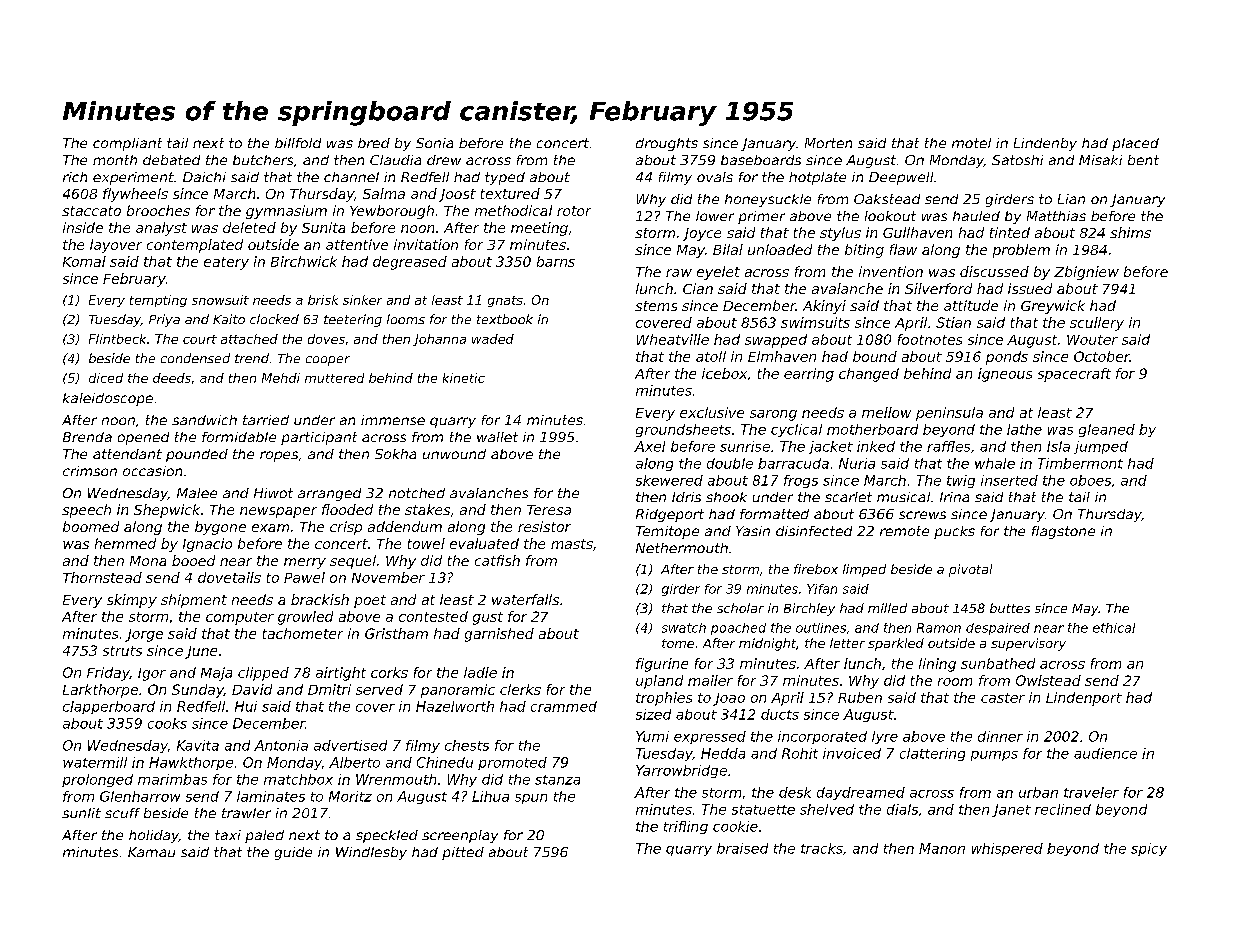 Image resolution: width=1233 pixels, height=952 pixels. I want to click on catfish, so click(497, 560).
